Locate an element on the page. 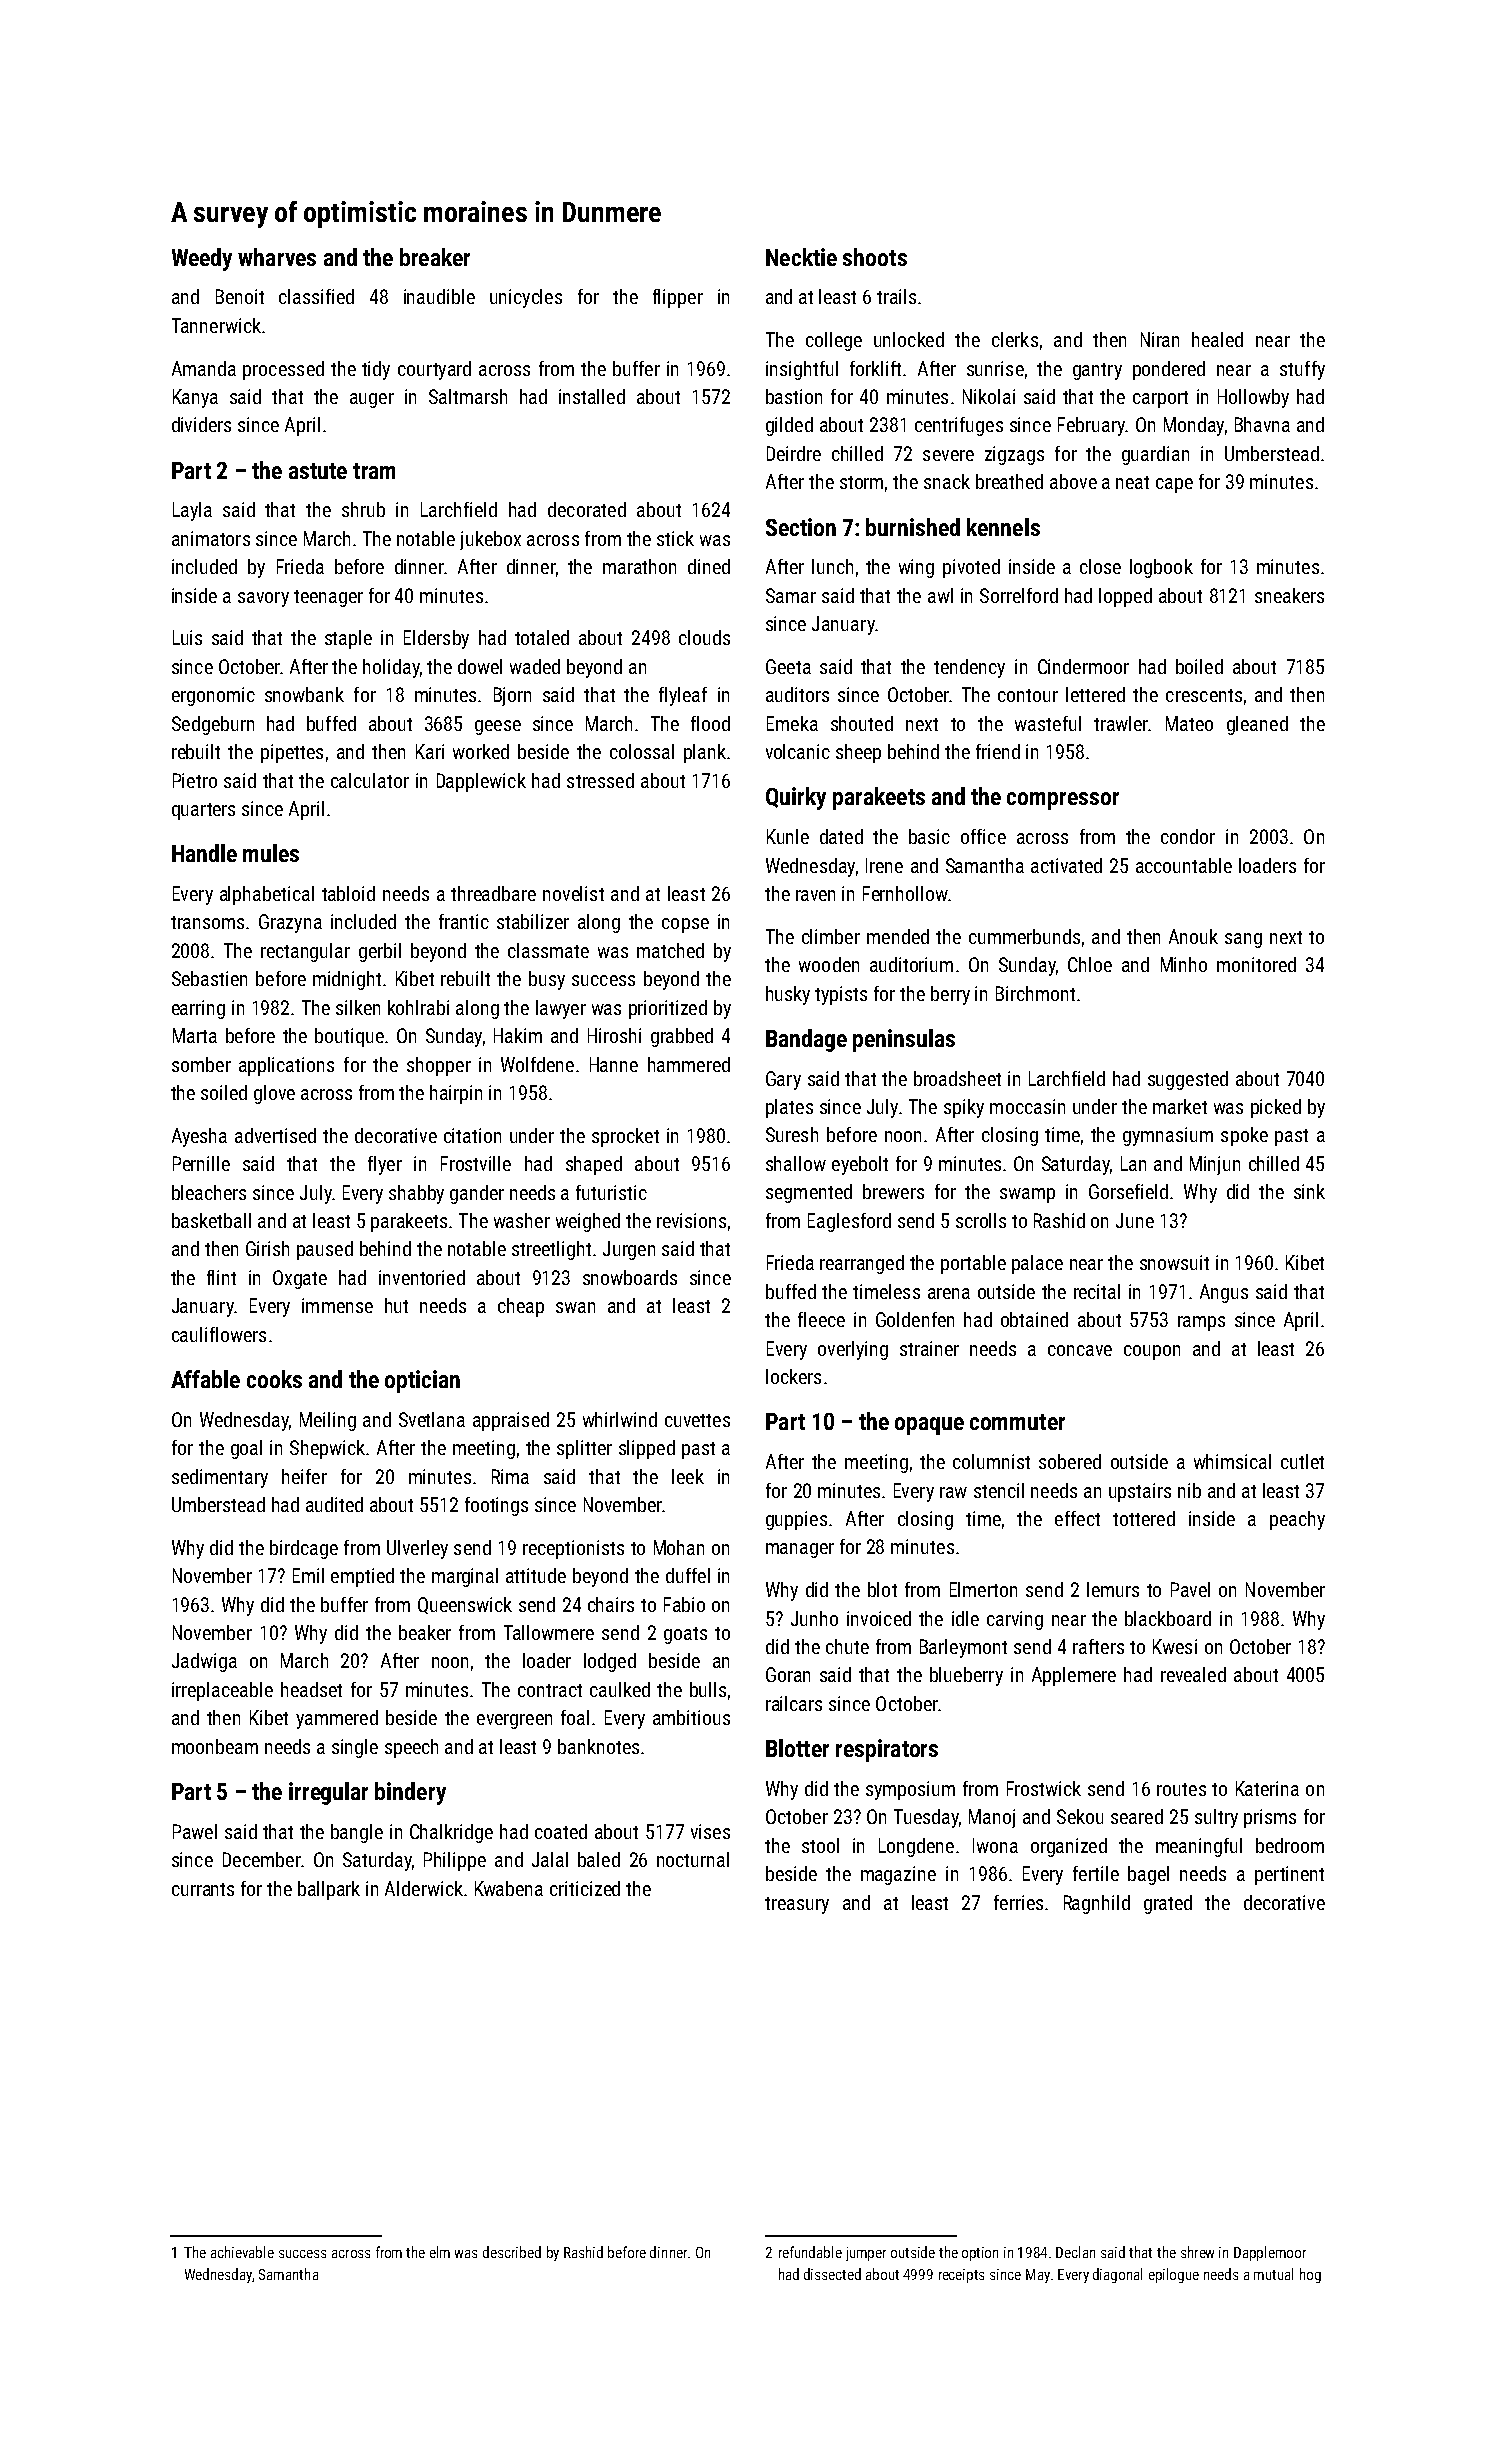 The height and width of the image is (2464, 1496). clerks is located at coordinates (1015, 339).
